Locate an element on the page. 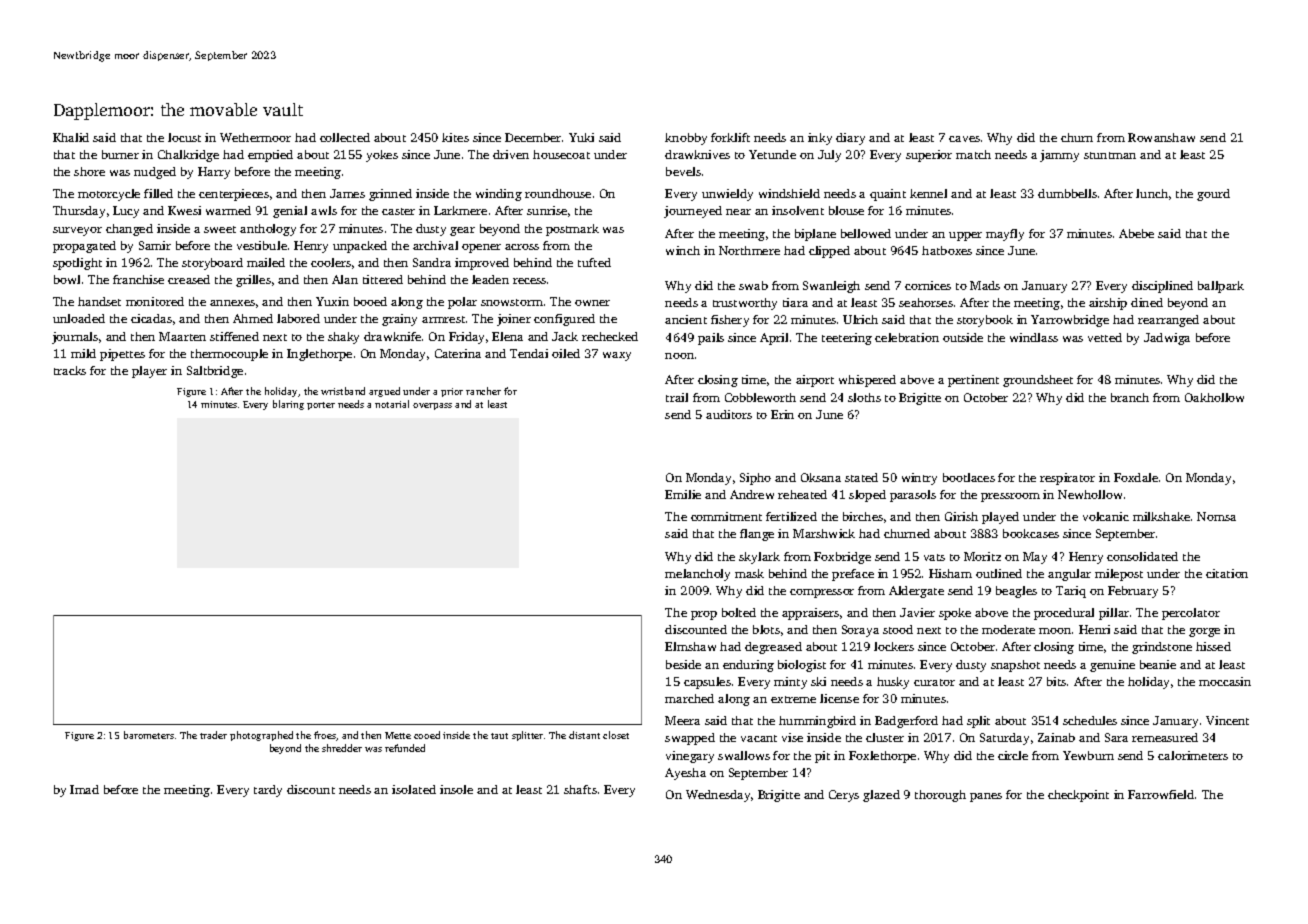 This image has height=924, width=1308. caves is located at coordinates (964, 139).
